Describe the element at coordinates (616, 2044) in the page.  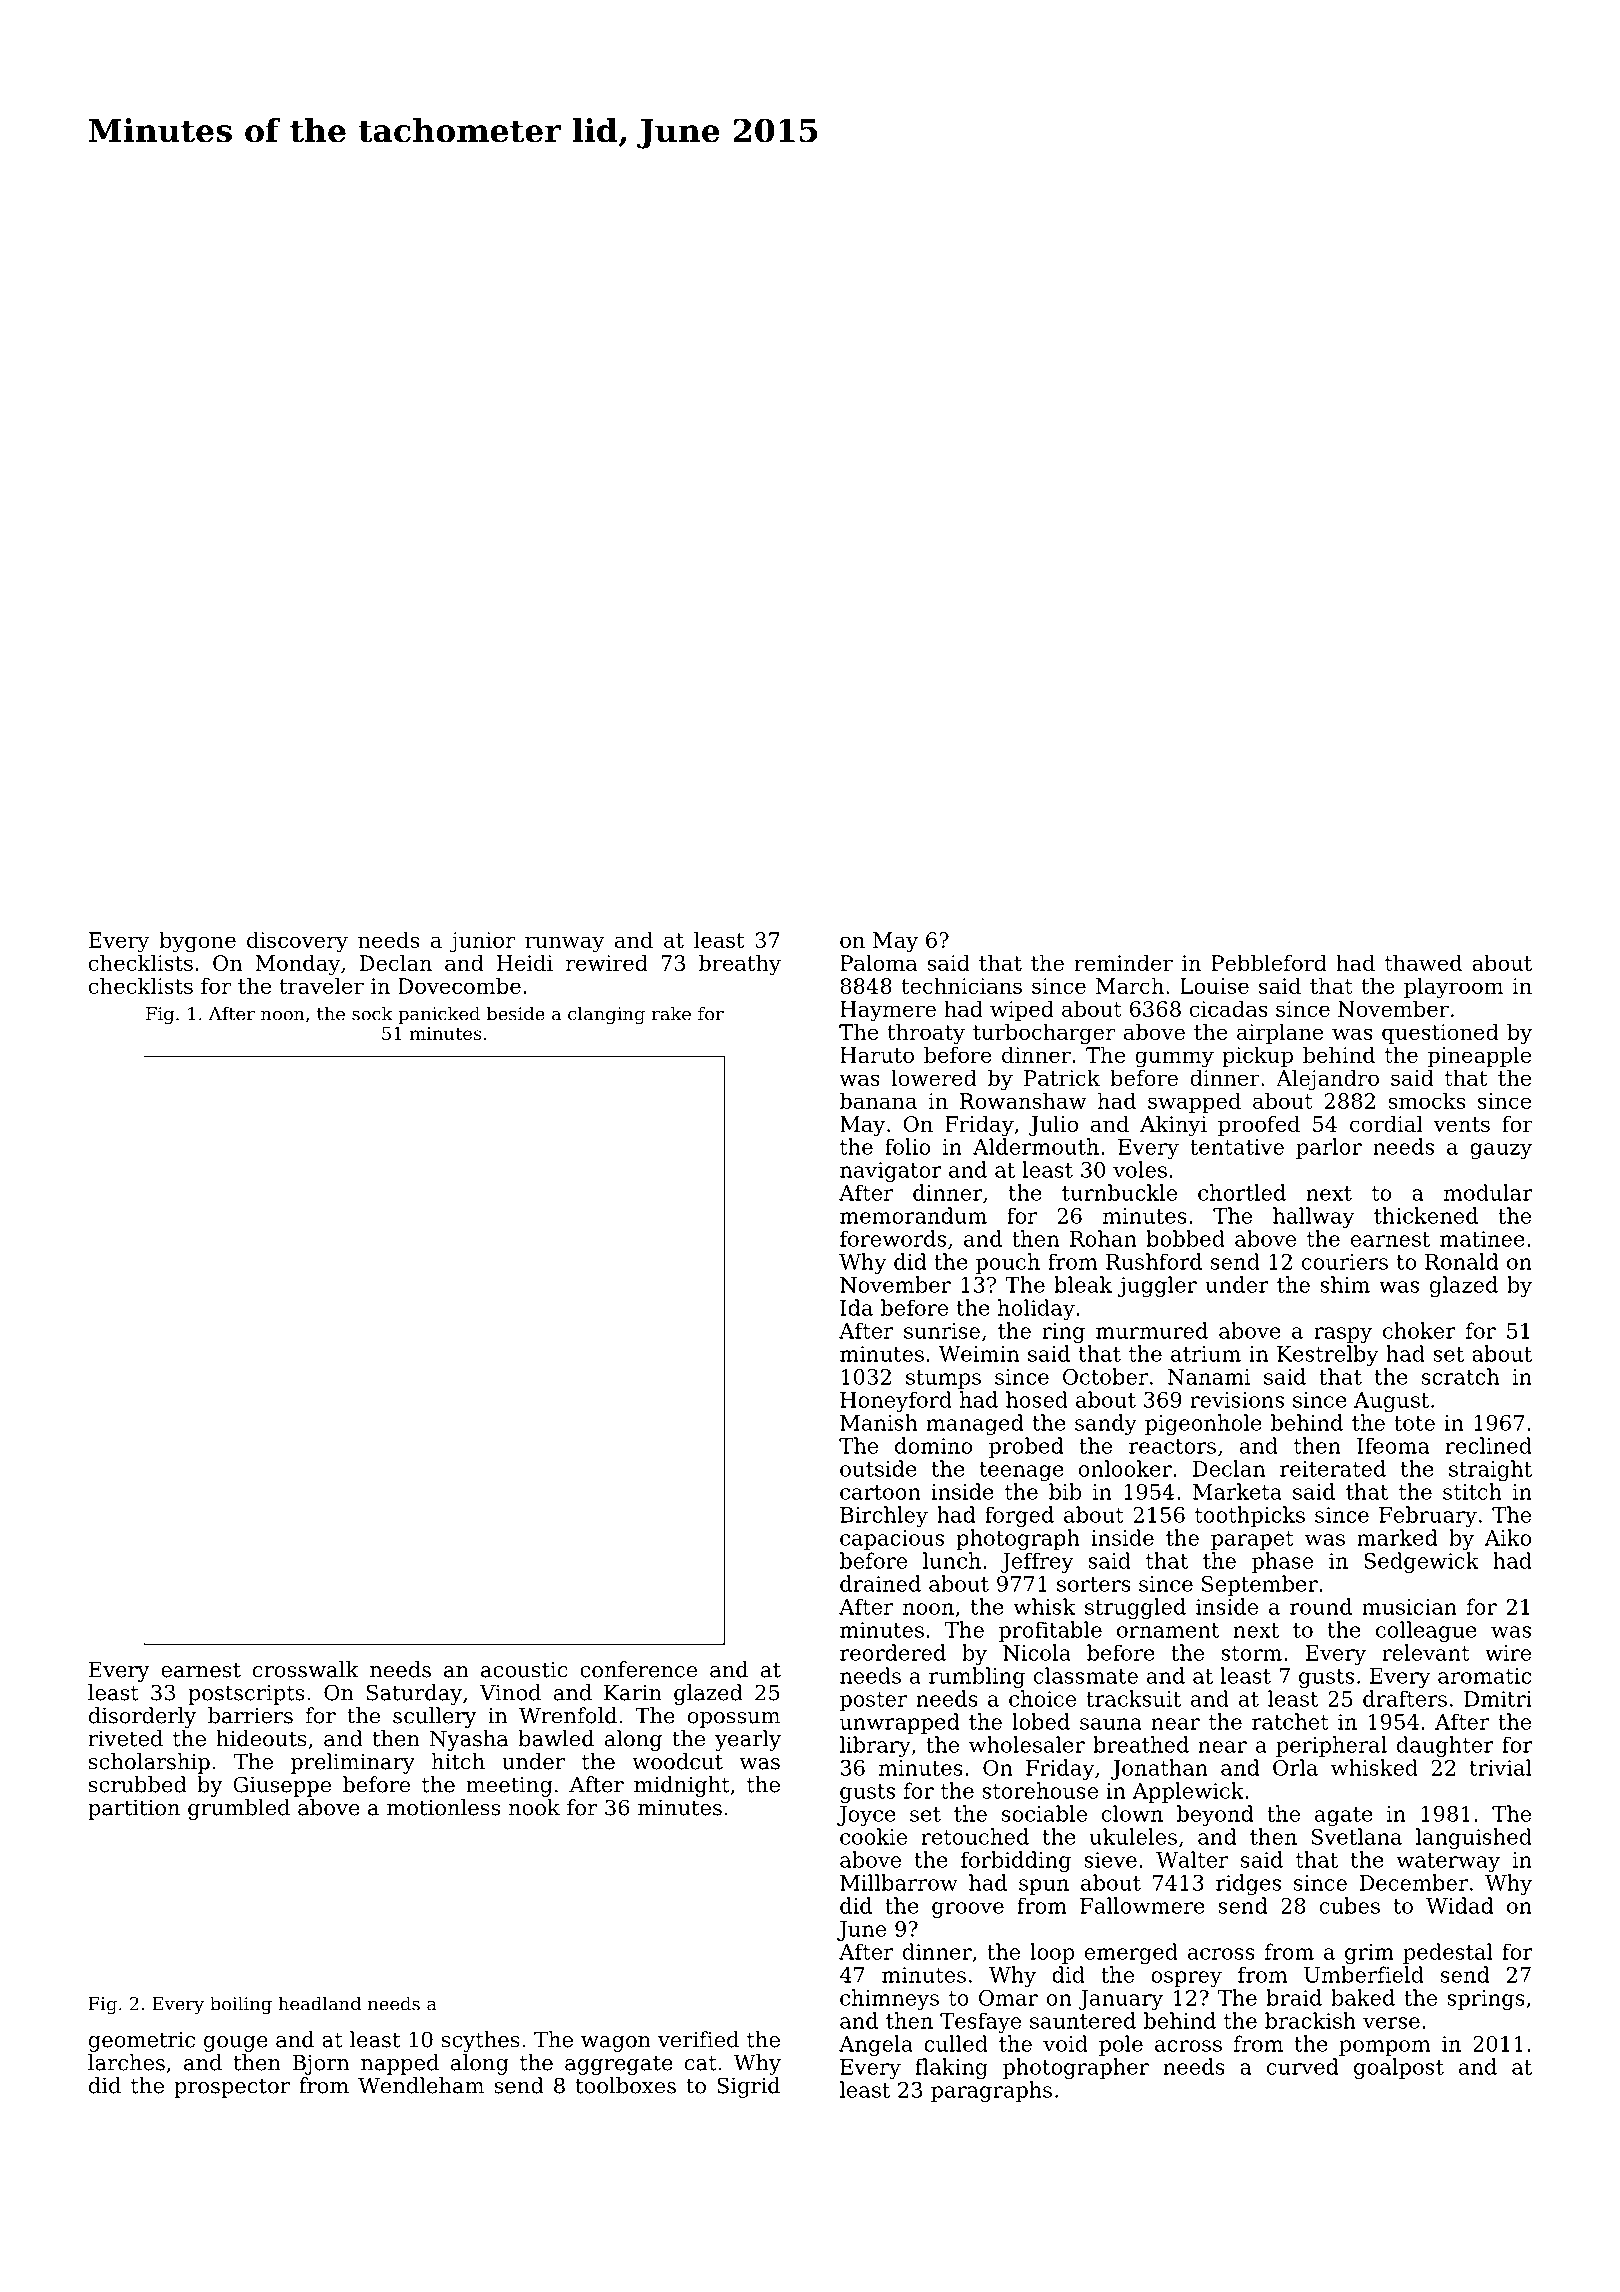
I see `wagon` at that location.
